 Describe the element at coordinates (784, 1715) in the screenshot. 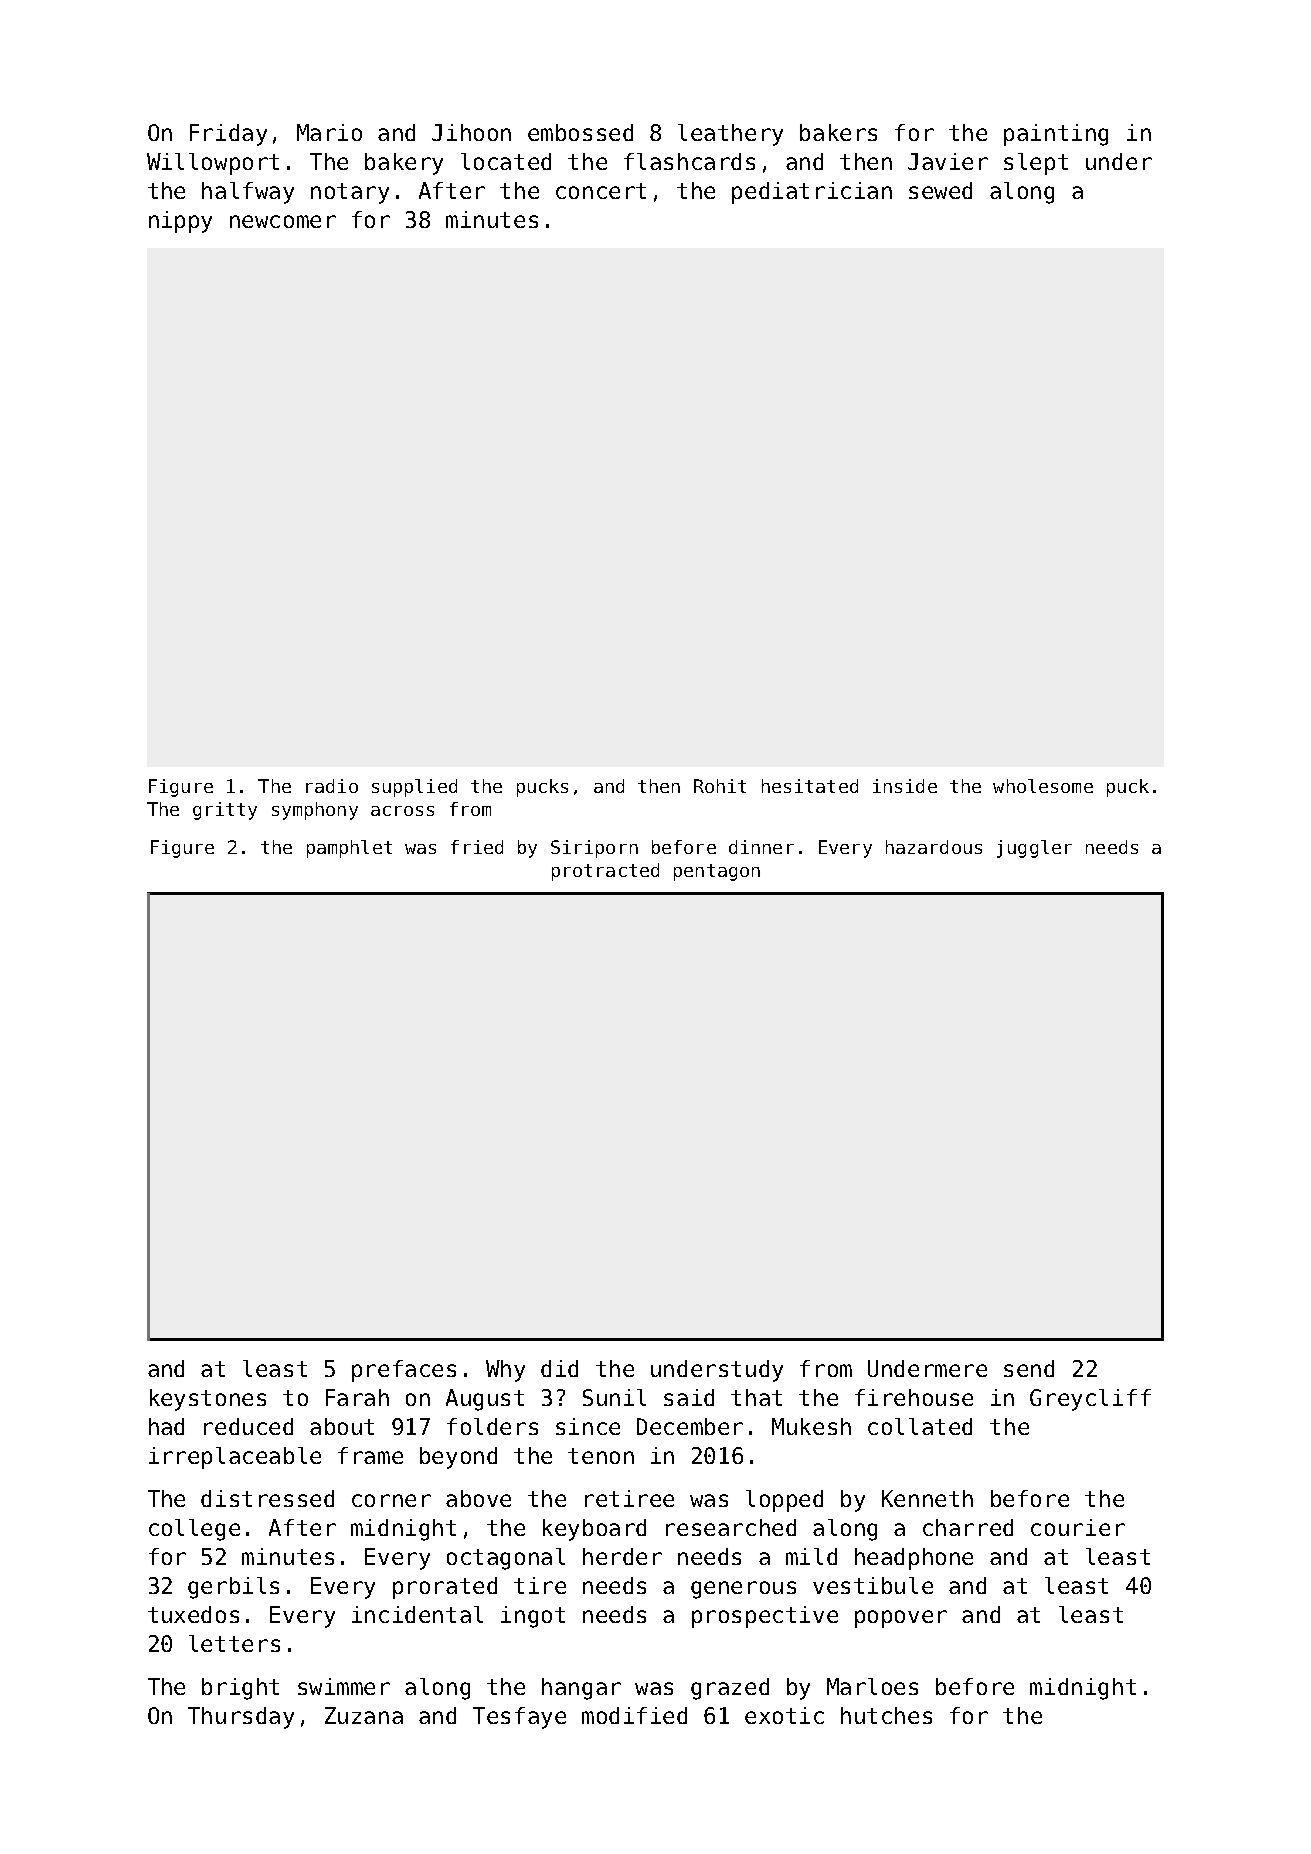

I see `exotic` at that location.
